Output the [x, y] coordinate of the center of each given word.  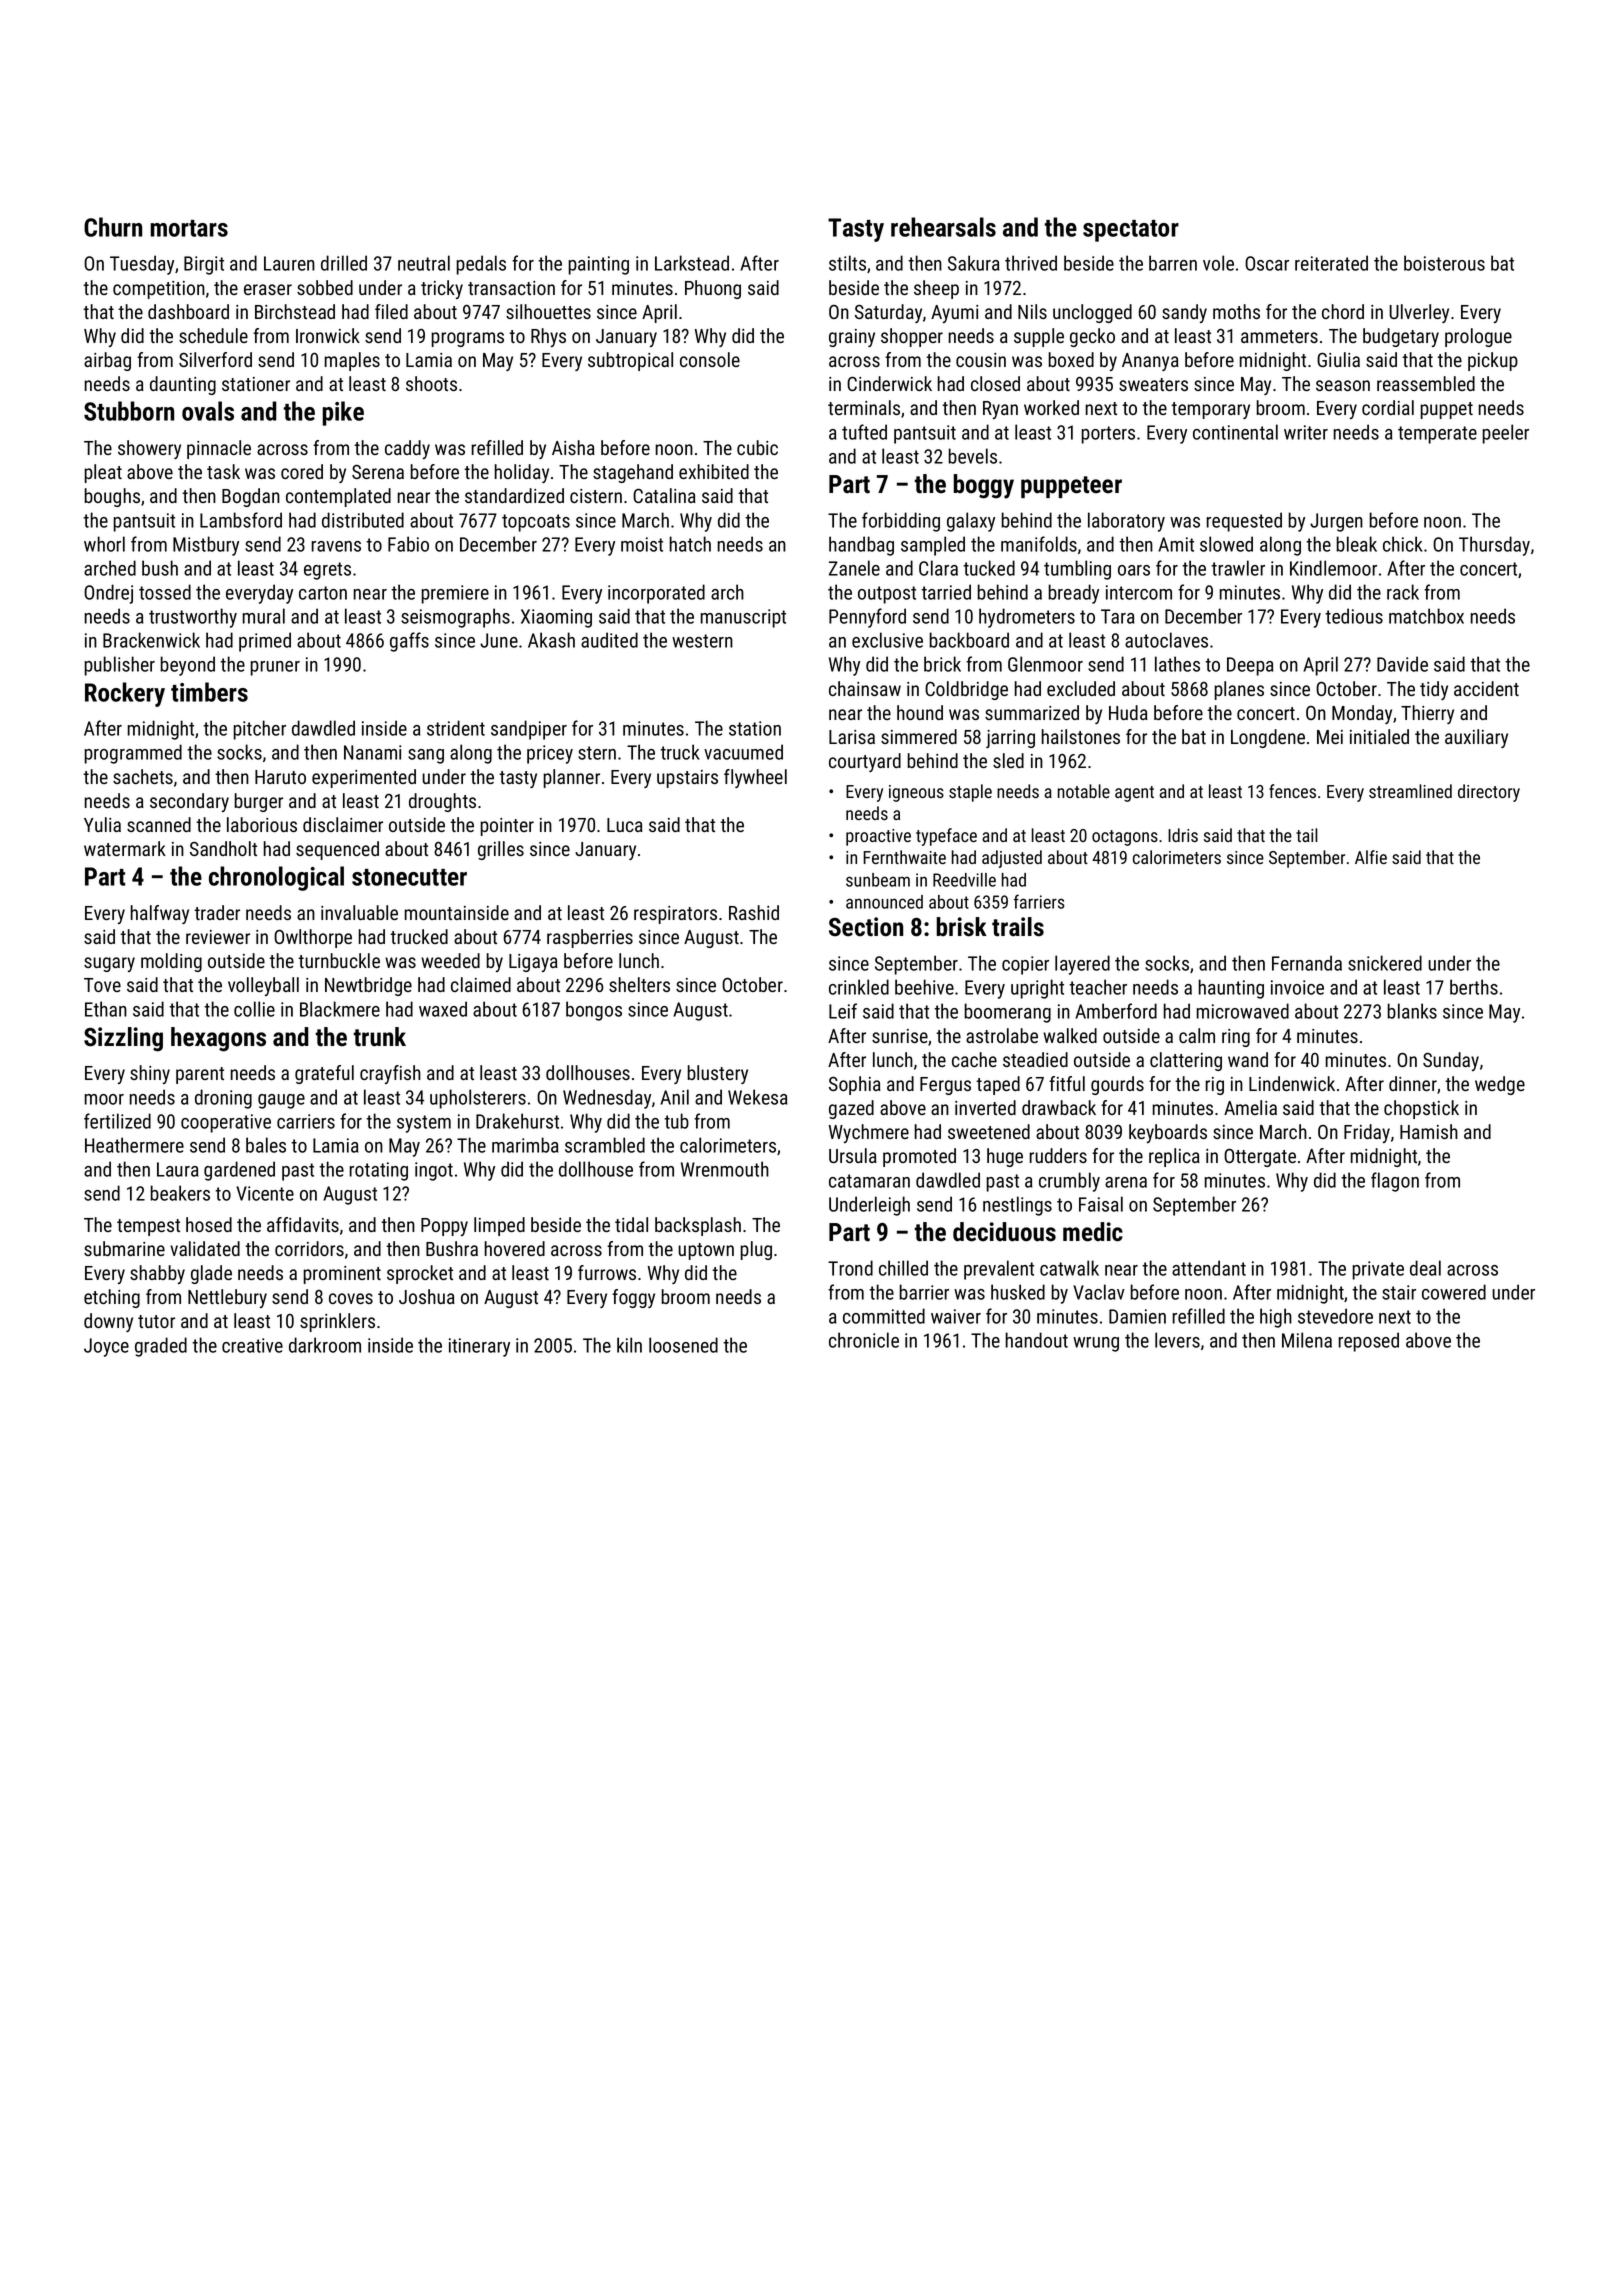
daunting [183, 385]
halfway [160, 914]
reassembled [1426, 383]
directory [1489, 793]
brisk [962, 927]
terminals [864, 407]
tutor [156, 1321]
